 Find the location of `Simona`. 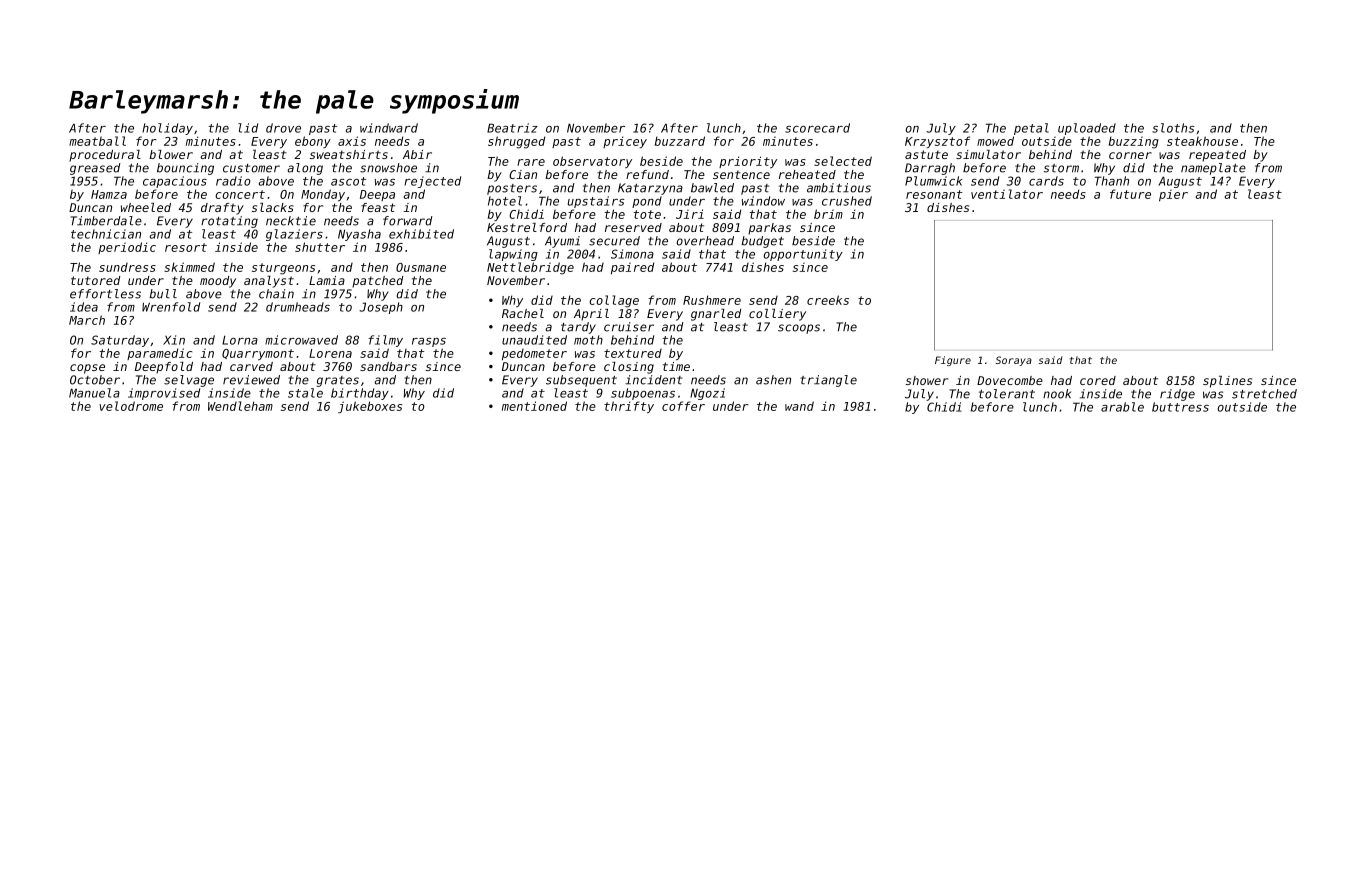

Simona is located at coordinates (632, 254).
